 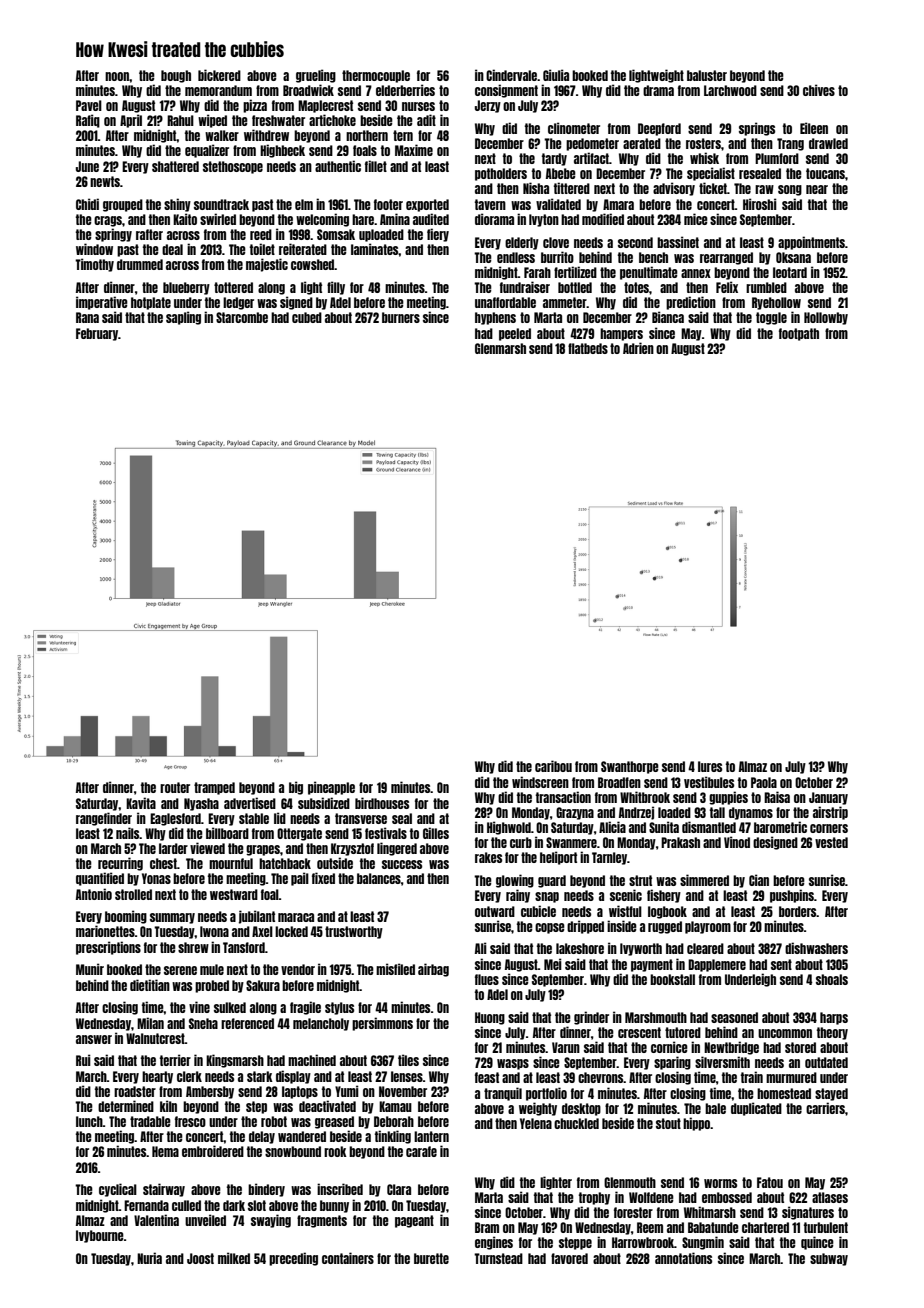 I want to click on carafe, so click(x=421, y=1151).
